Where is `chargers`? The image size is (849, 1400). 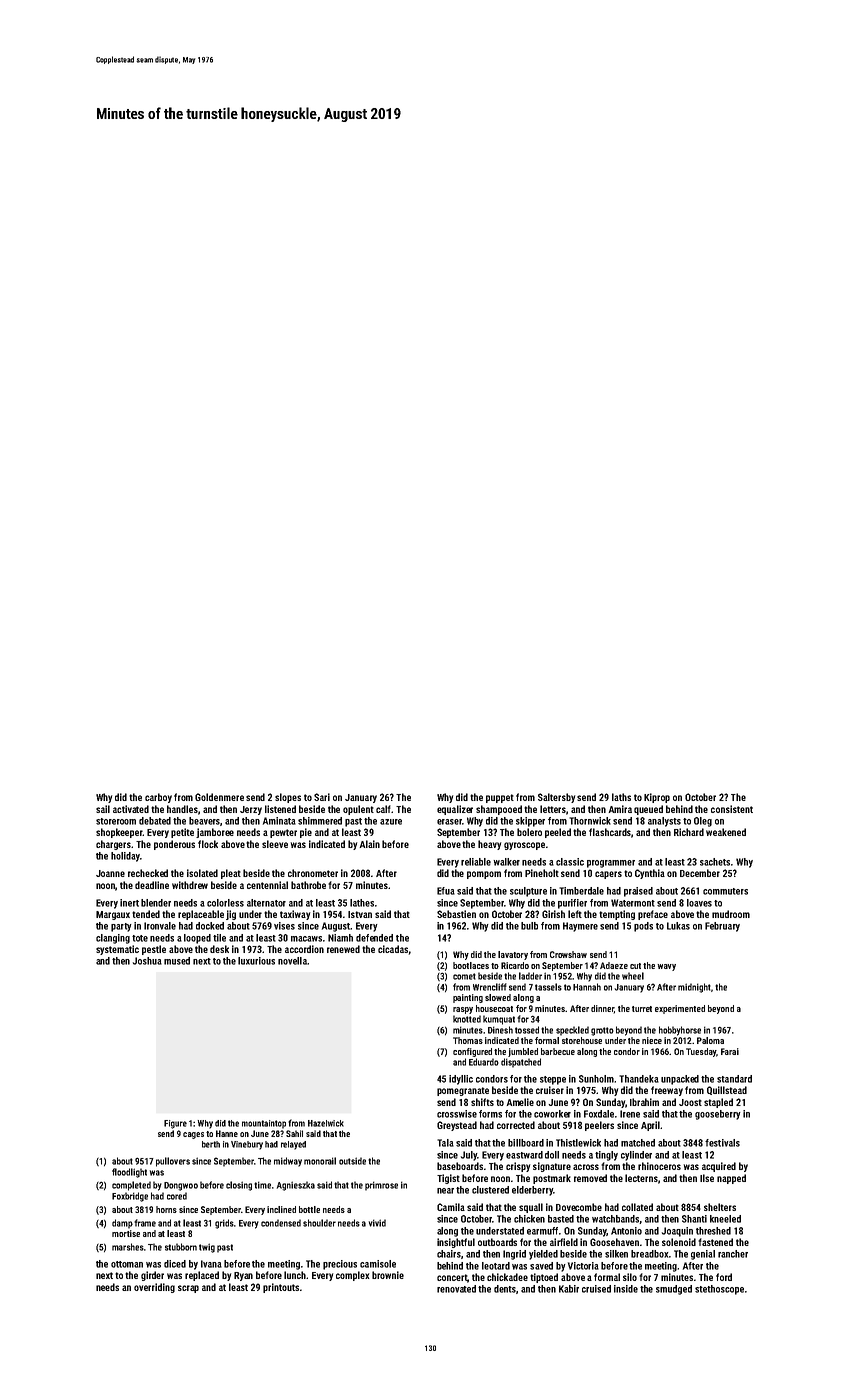
chargers is located at coordinates (113, 845).
